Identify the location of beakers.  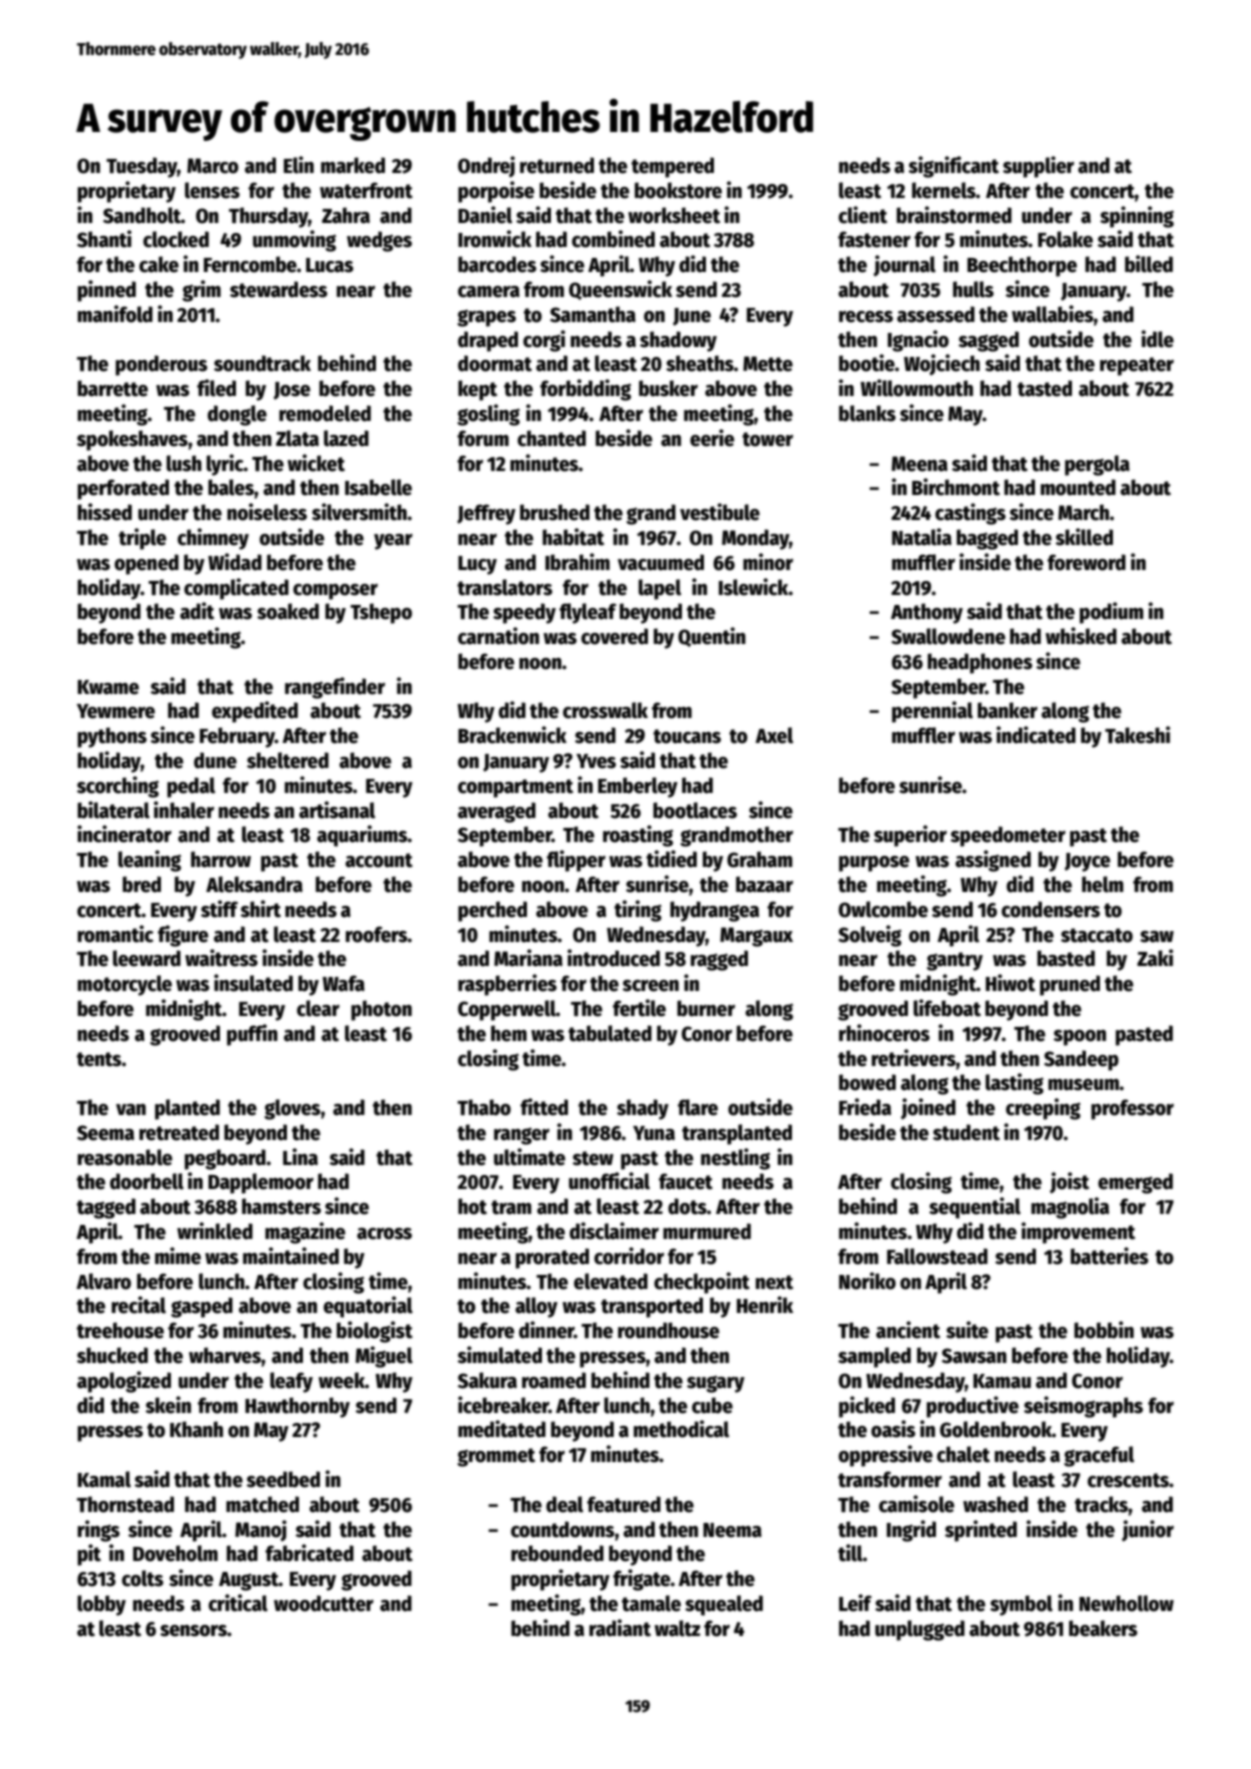
(1103, 1628).
